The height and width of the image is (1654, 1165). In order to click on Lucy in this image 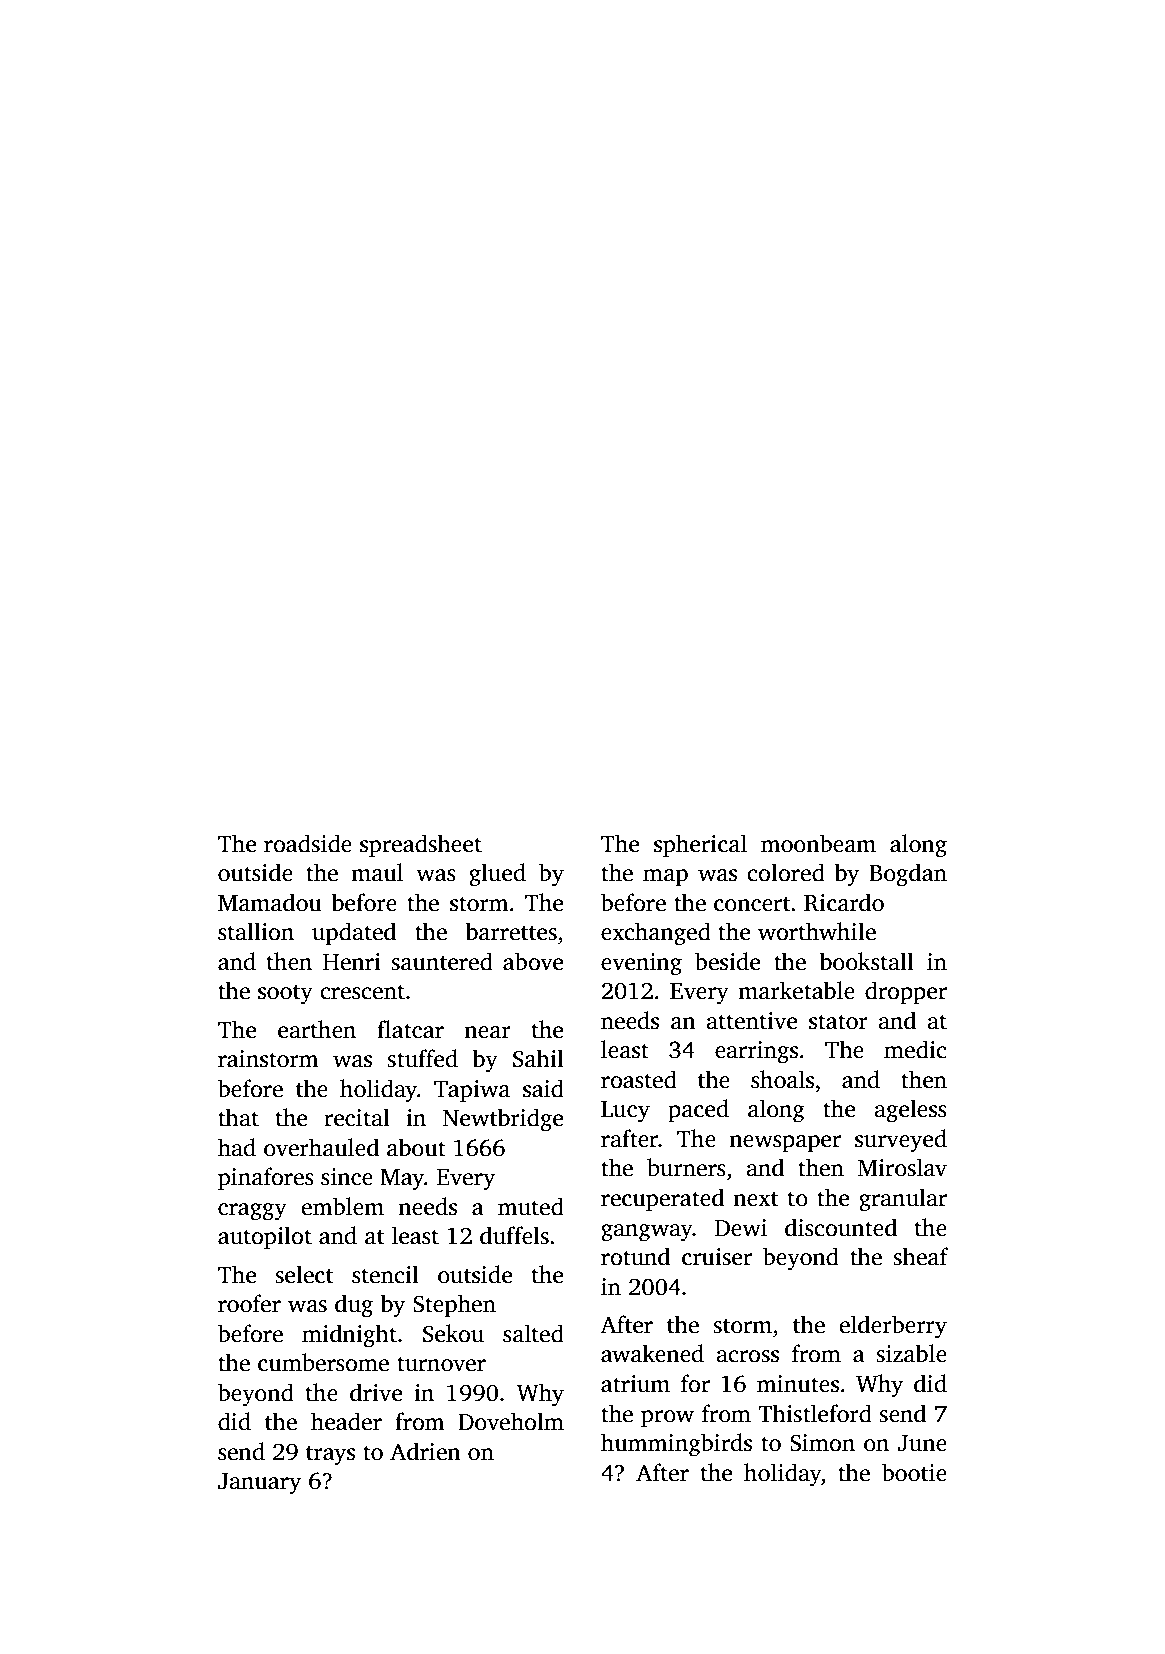, I will do `click(625, 1112)`.
